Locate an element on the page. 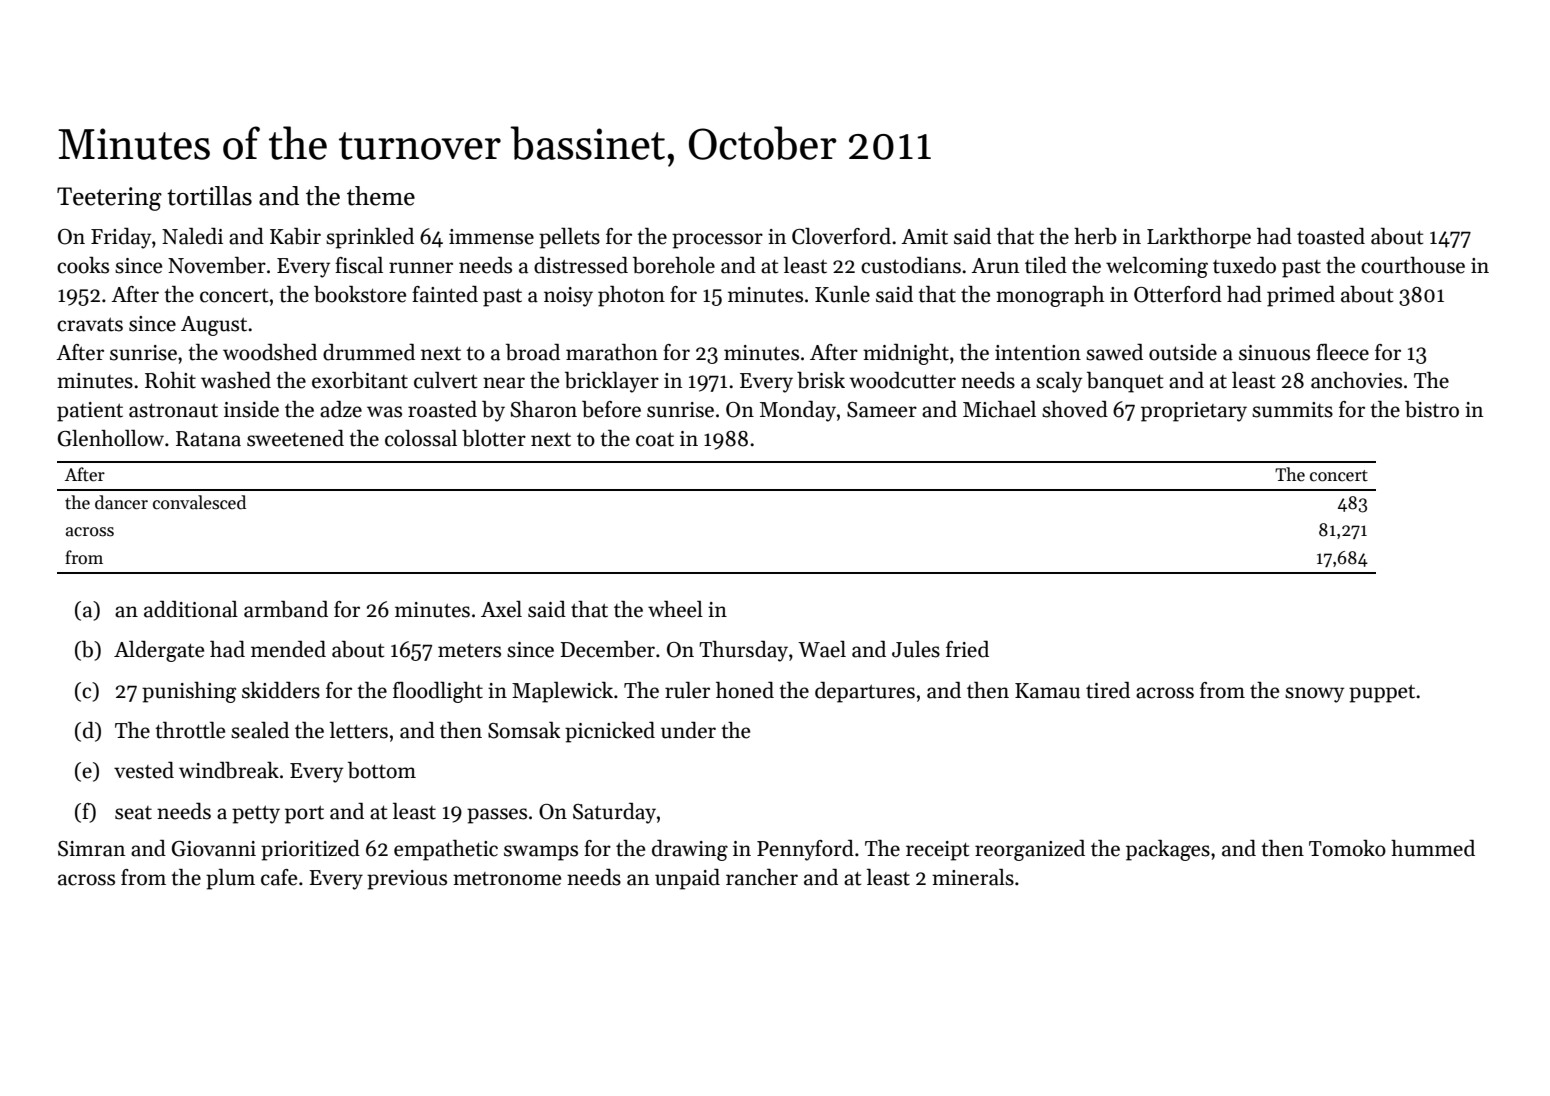 The image size is (1550, 1096). Arun is located at coordinates (995, 266).
